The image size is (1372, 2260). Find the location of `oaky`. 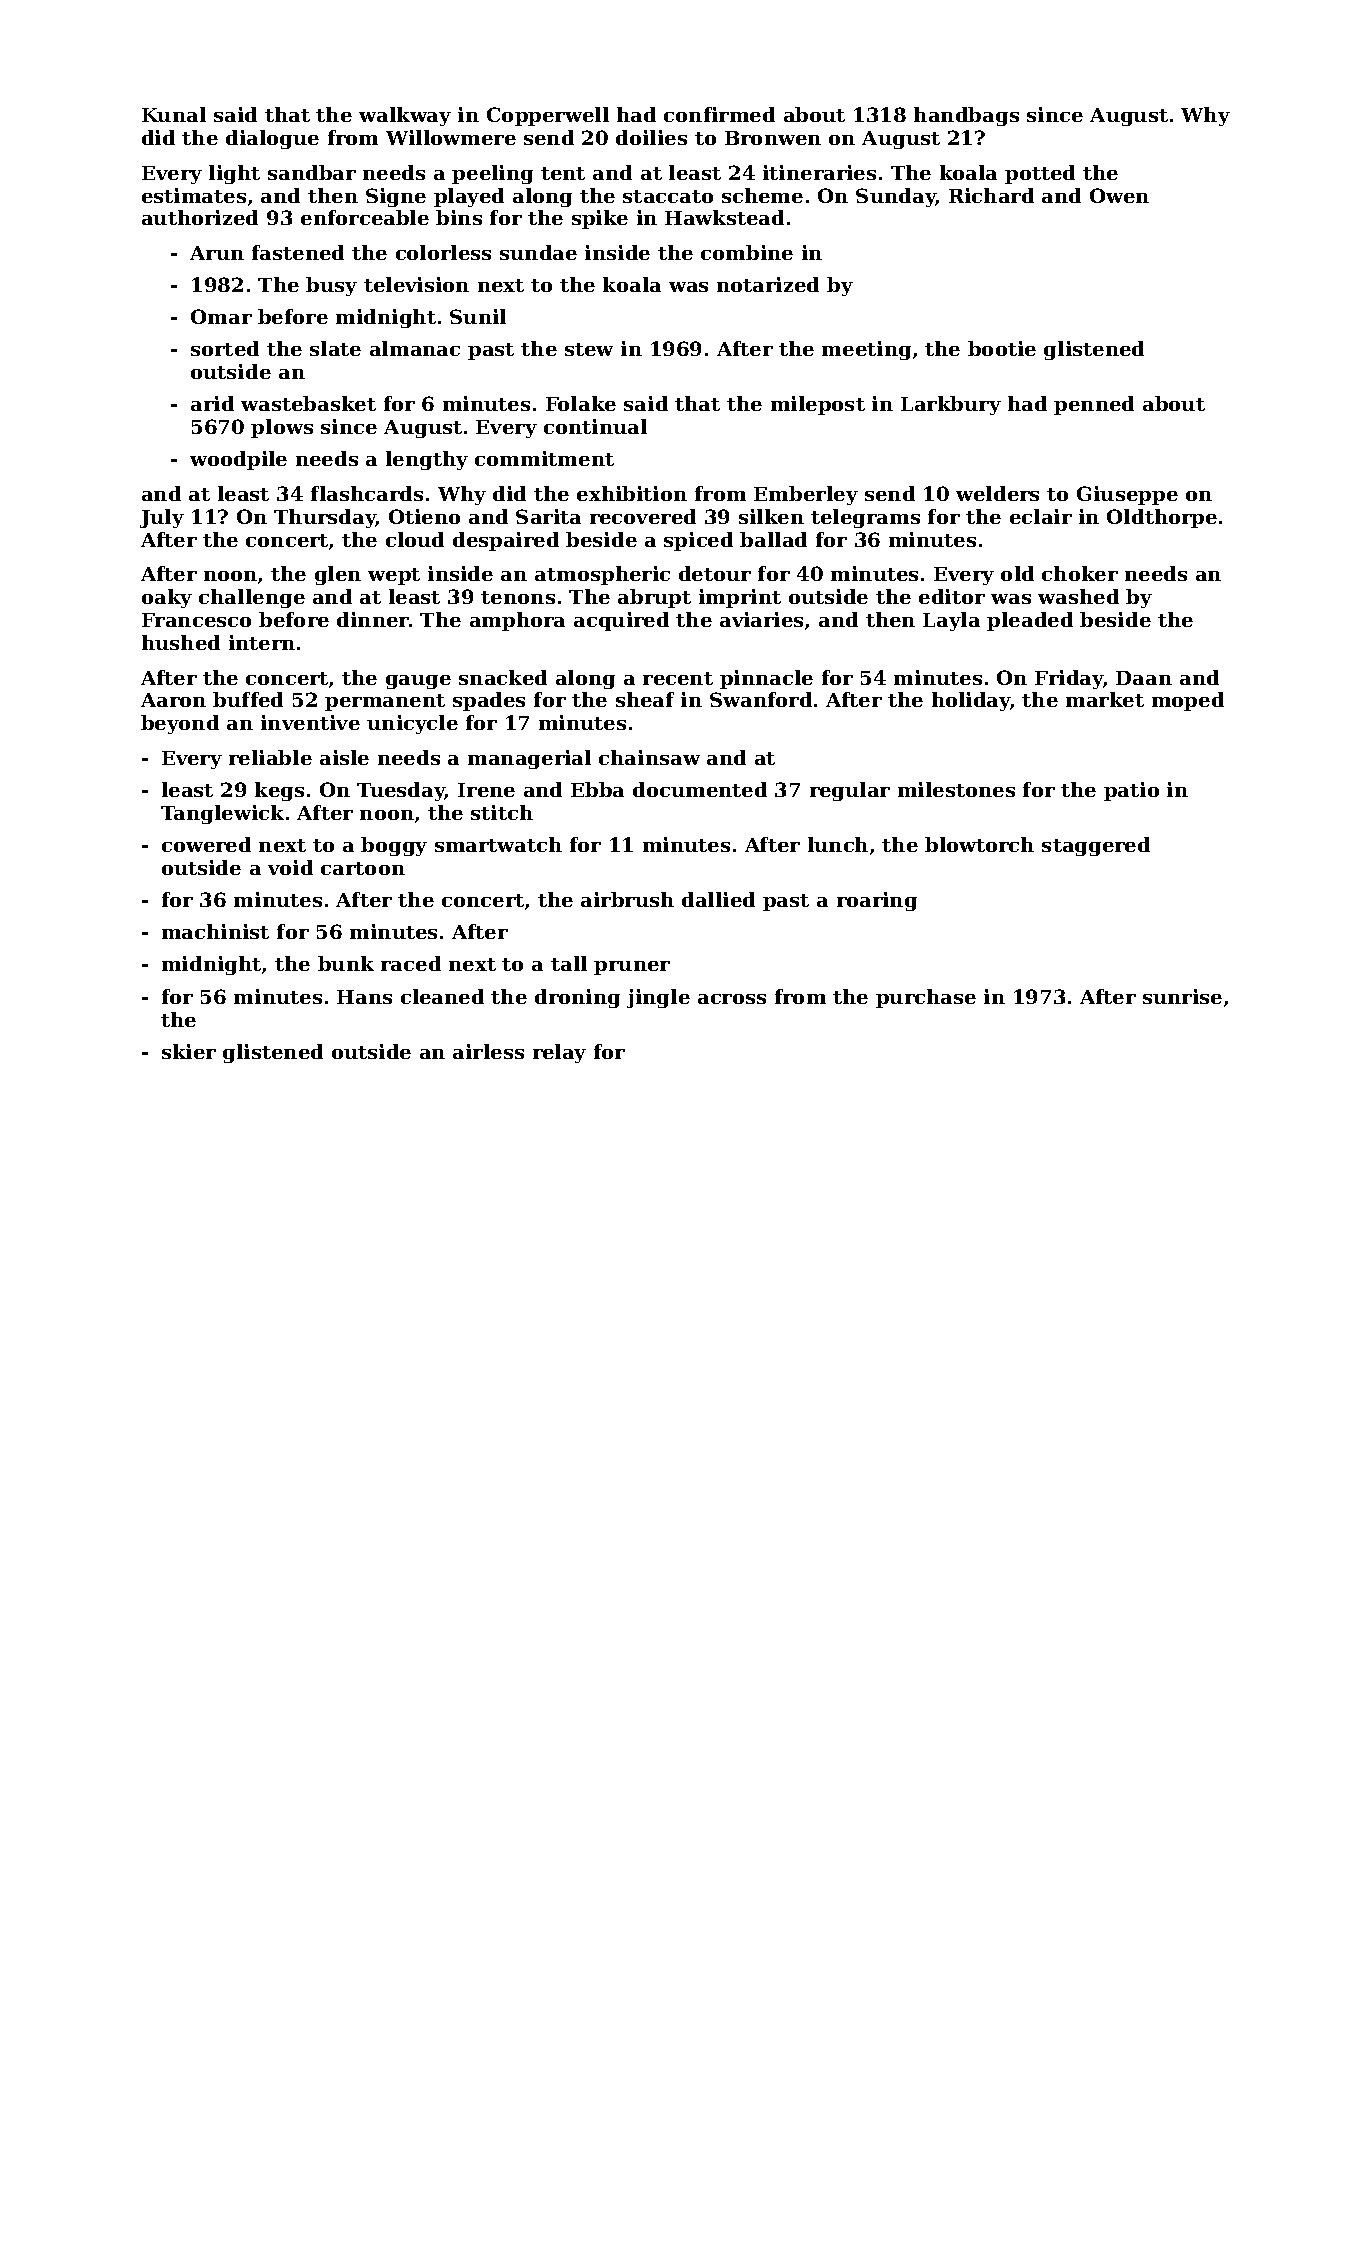

oaky is located at coordinates (167, 598).
